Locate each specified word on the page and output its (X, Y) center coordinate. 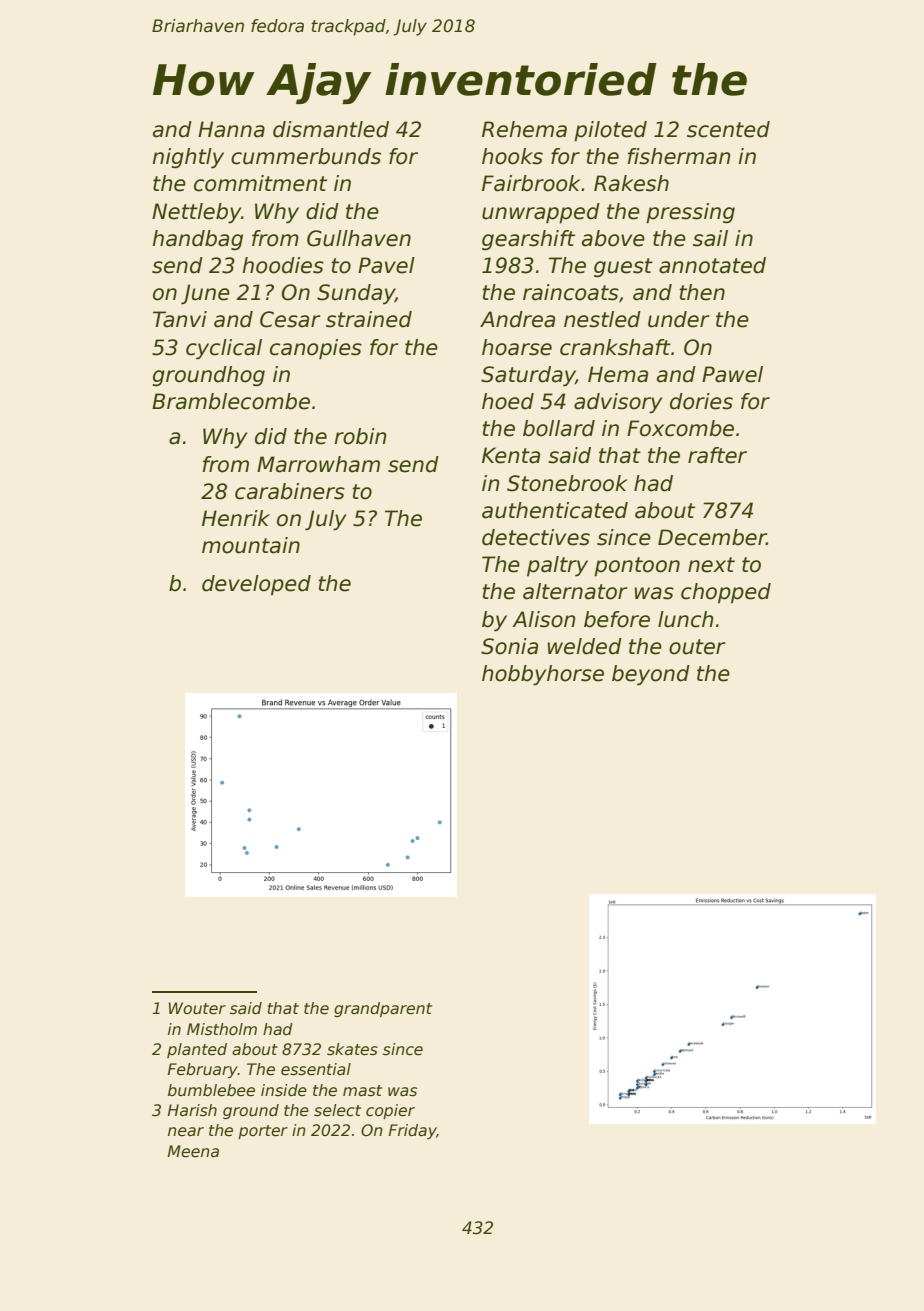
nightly (188, 158)
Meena (193, 1151)
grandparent (383, 1009)
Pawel (732, 374)
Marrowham (318, 464)
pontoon (637, 567)
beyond (651, 675)
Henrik (236, 518)
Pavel (386, 265)
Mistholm (222, 1029)
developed (256, 585)
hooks (512, 156)
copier (390, 1111)
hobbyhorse (543, 675)
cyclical (224, 349)
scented (728, 129)
